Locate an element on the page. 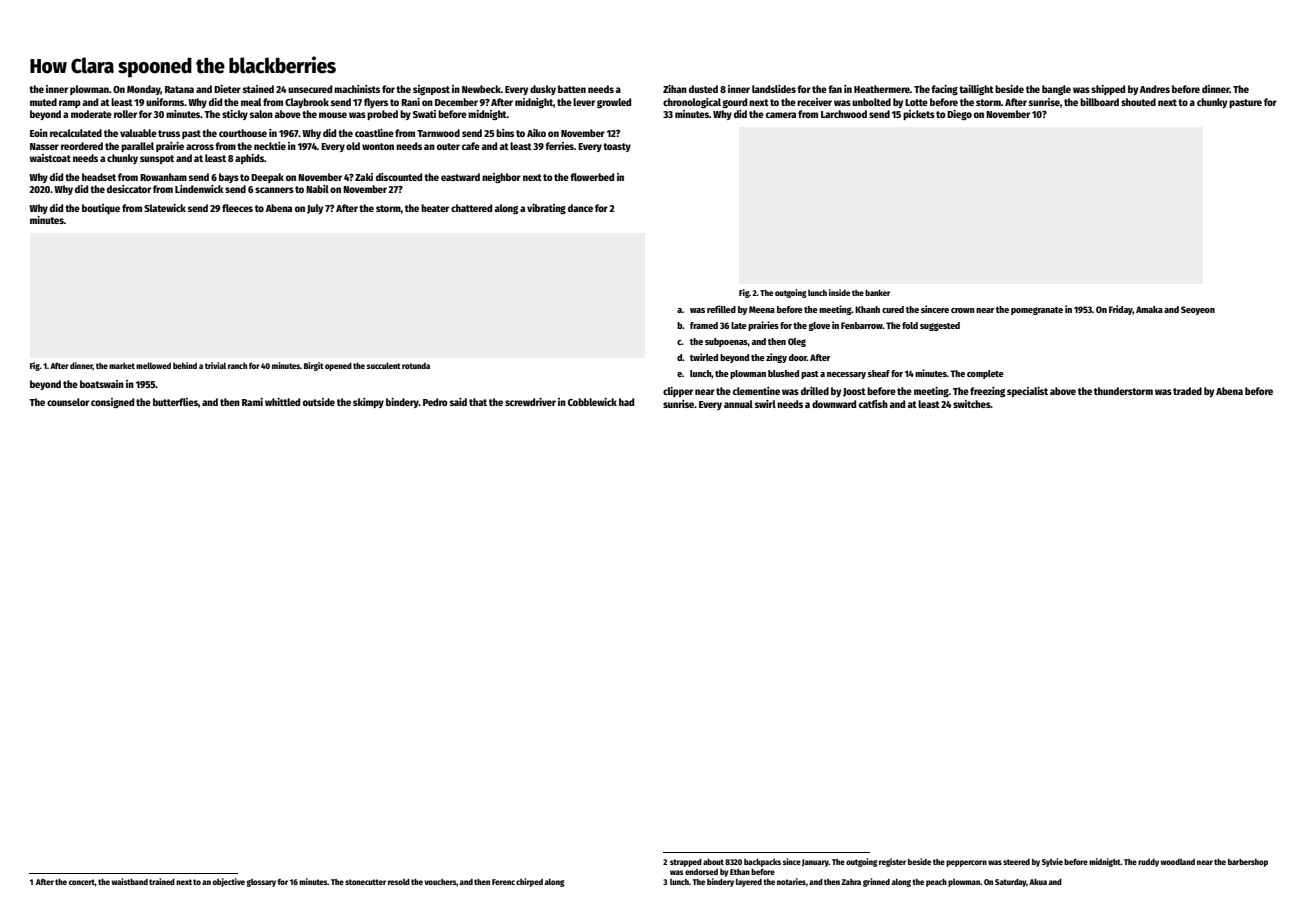  Andres is located at coordinates (1155, 89).
